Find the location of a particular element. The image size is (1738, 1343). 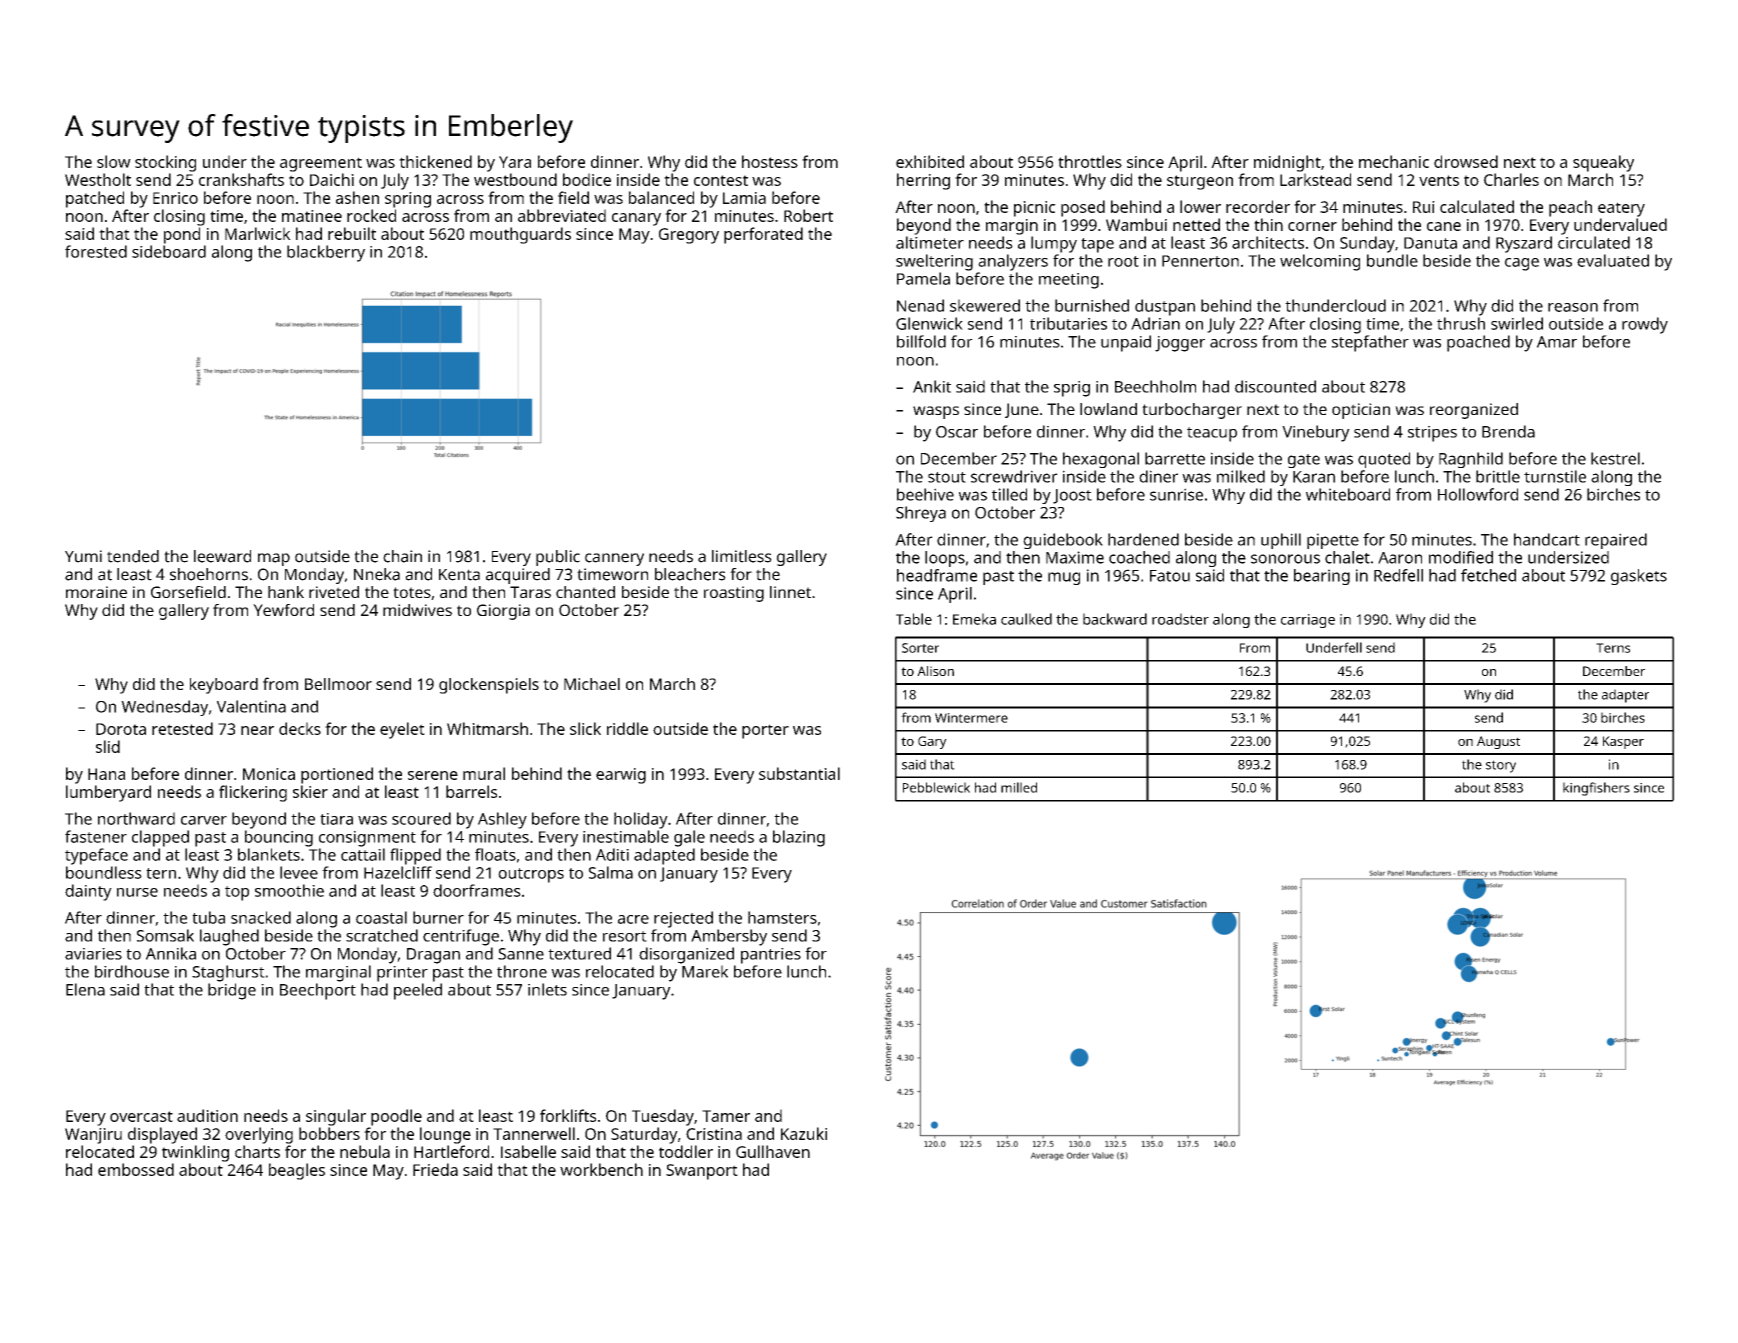

Nneka is located at coordinates (377, 574).
